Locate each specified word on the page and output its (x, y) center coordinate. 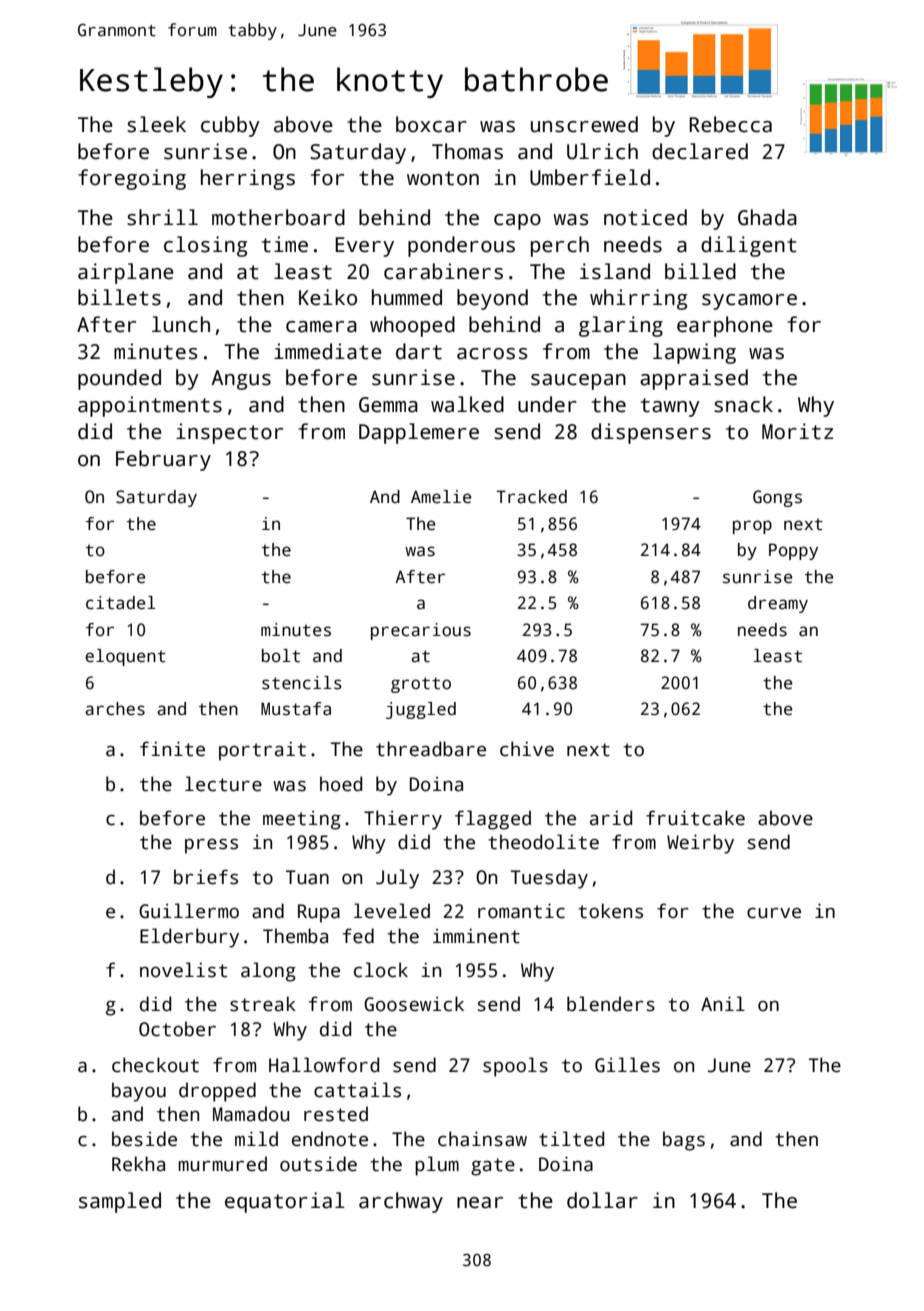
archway (401, 1202)
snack (743, 404)
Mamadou (251, 1114)
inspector (229, 433)
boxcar (431, 124)
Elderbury (189, 938)
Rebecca (730, 124)
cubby (230, 126)
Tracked (532, 497)
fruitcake (695, 818)
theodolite (543, 842)
